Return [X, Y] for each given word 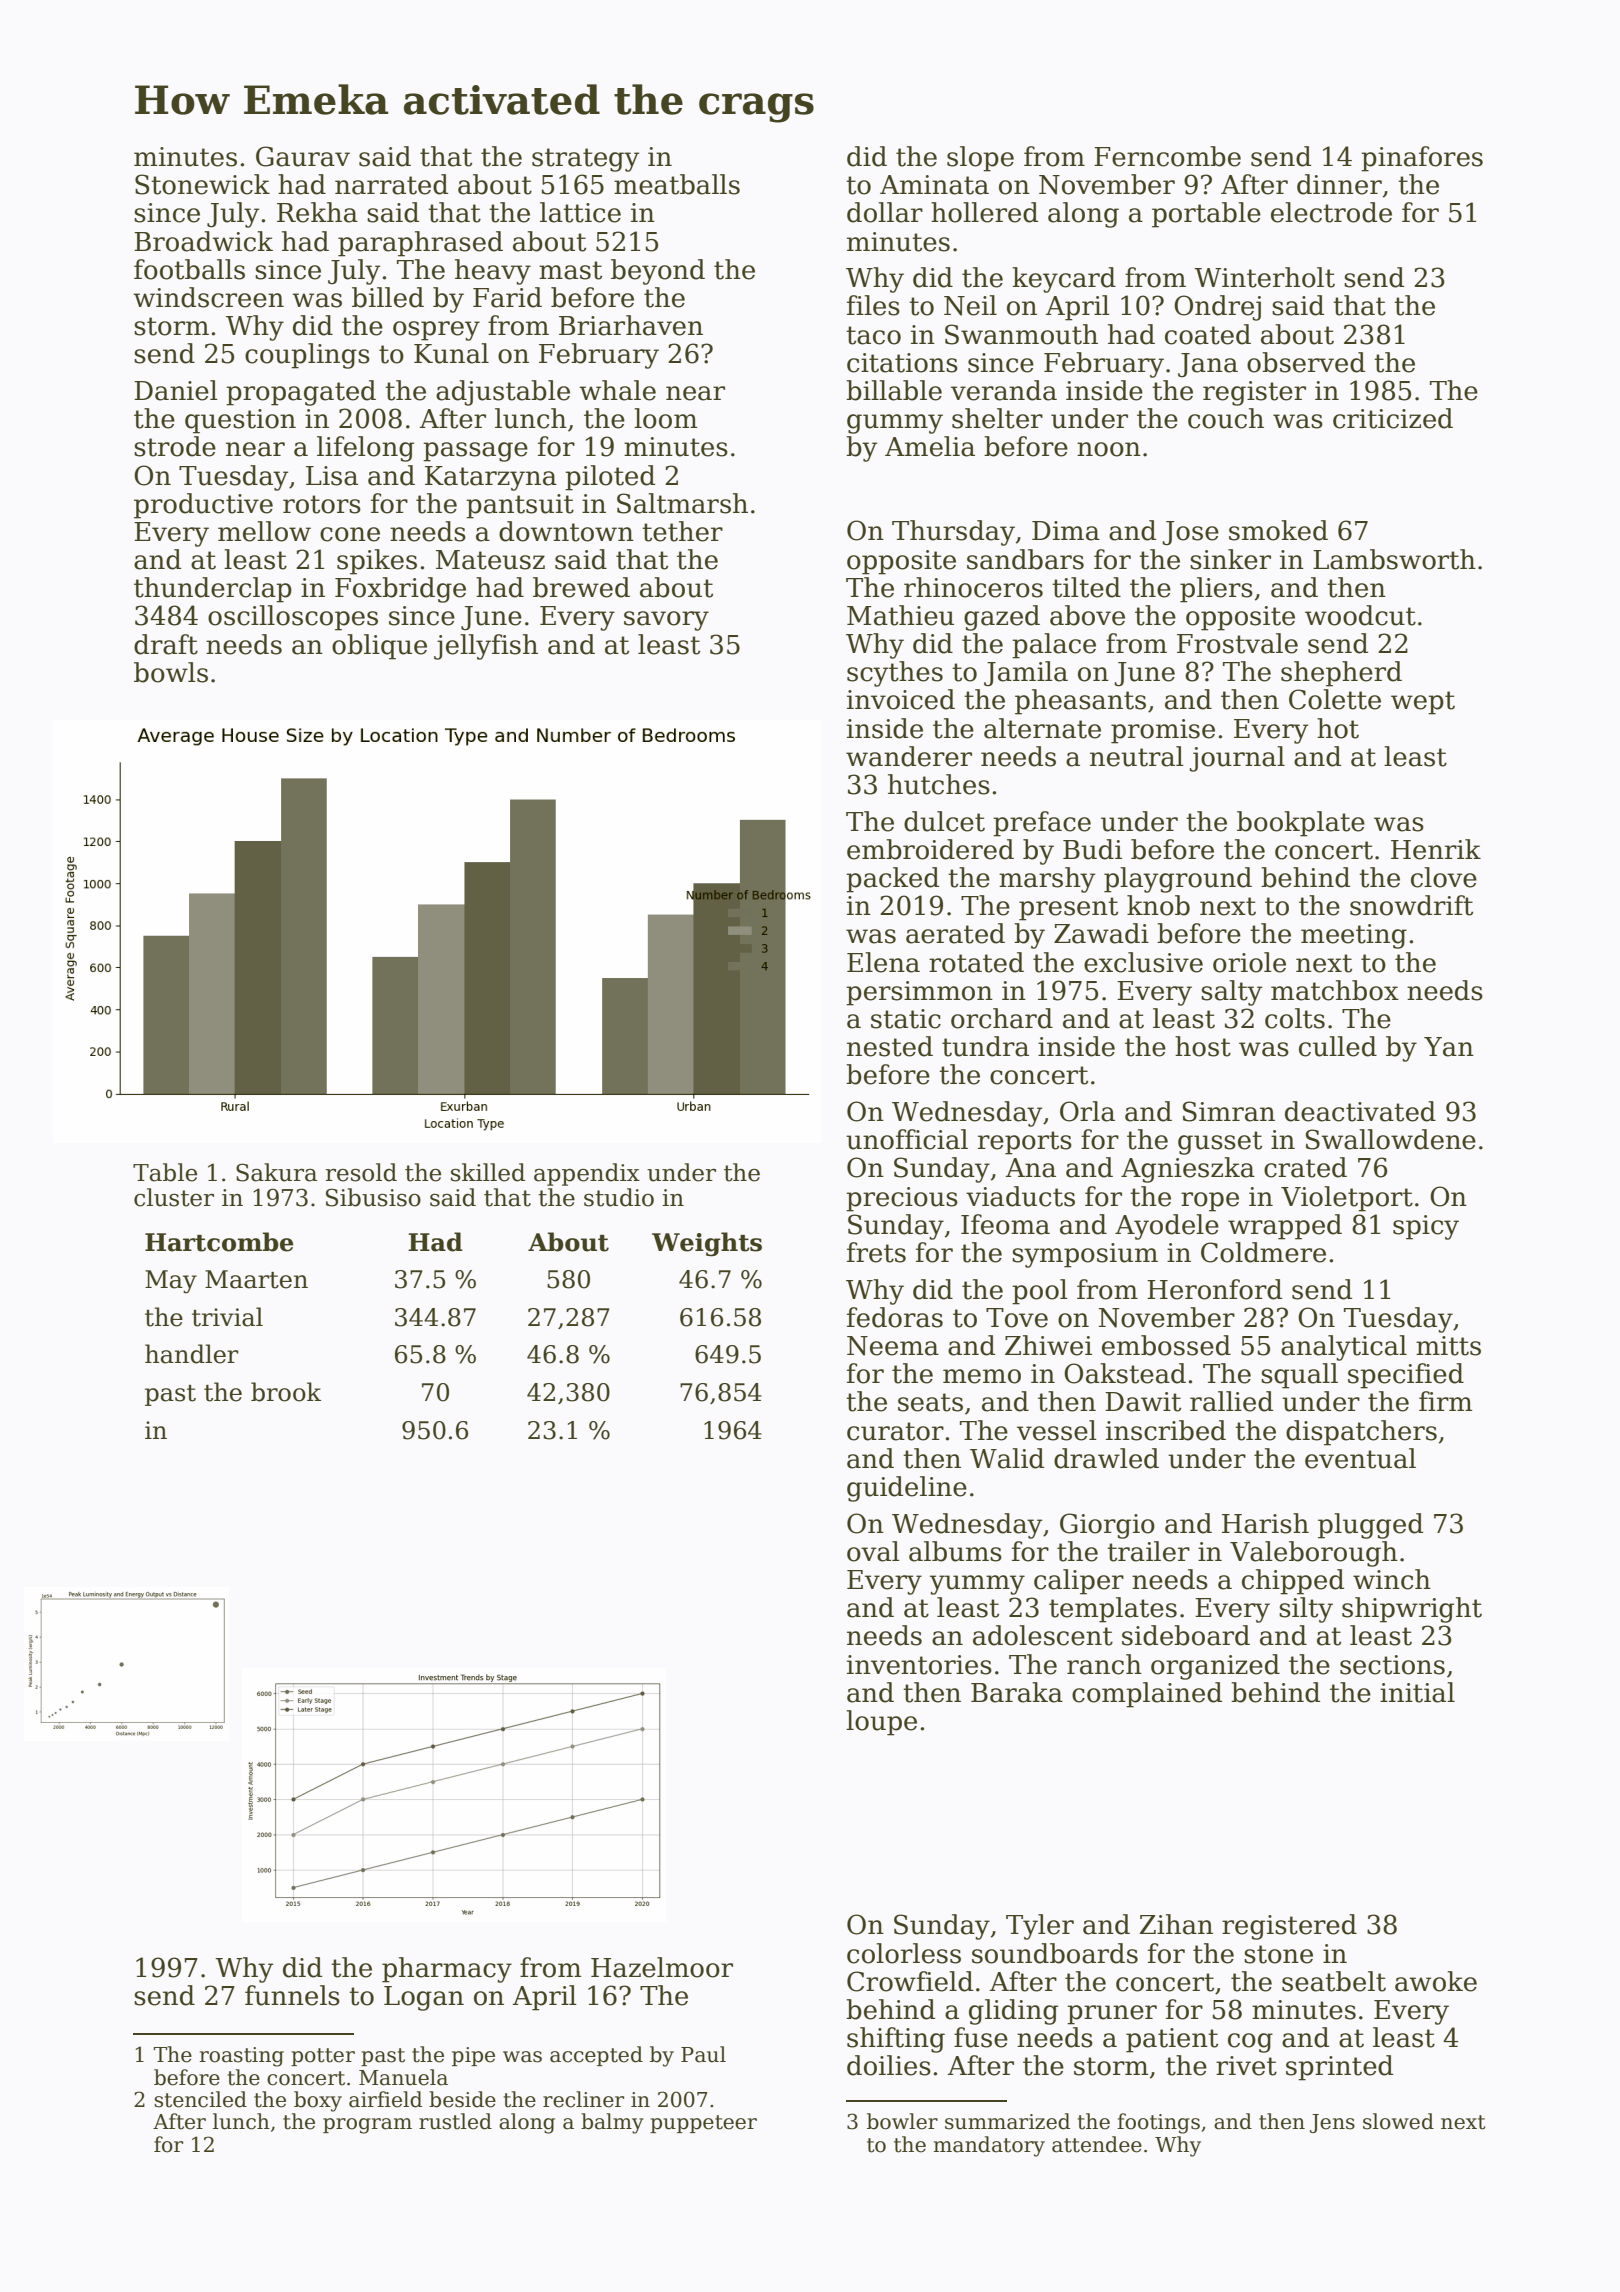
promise [1163, 731]
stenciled [200, 2099]
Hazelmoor [662, 1967]
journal [1237, 759]
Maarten [256, 1279]
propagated [301, 393]
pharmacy [447, 1970]
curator [895, 1431]
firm [1445, 1401]
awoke [1436, 1981]
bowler [902, 2121]
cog [1250, 2043]
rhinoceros [973, 587]
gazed [1002, 618]
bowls [171, 672]
